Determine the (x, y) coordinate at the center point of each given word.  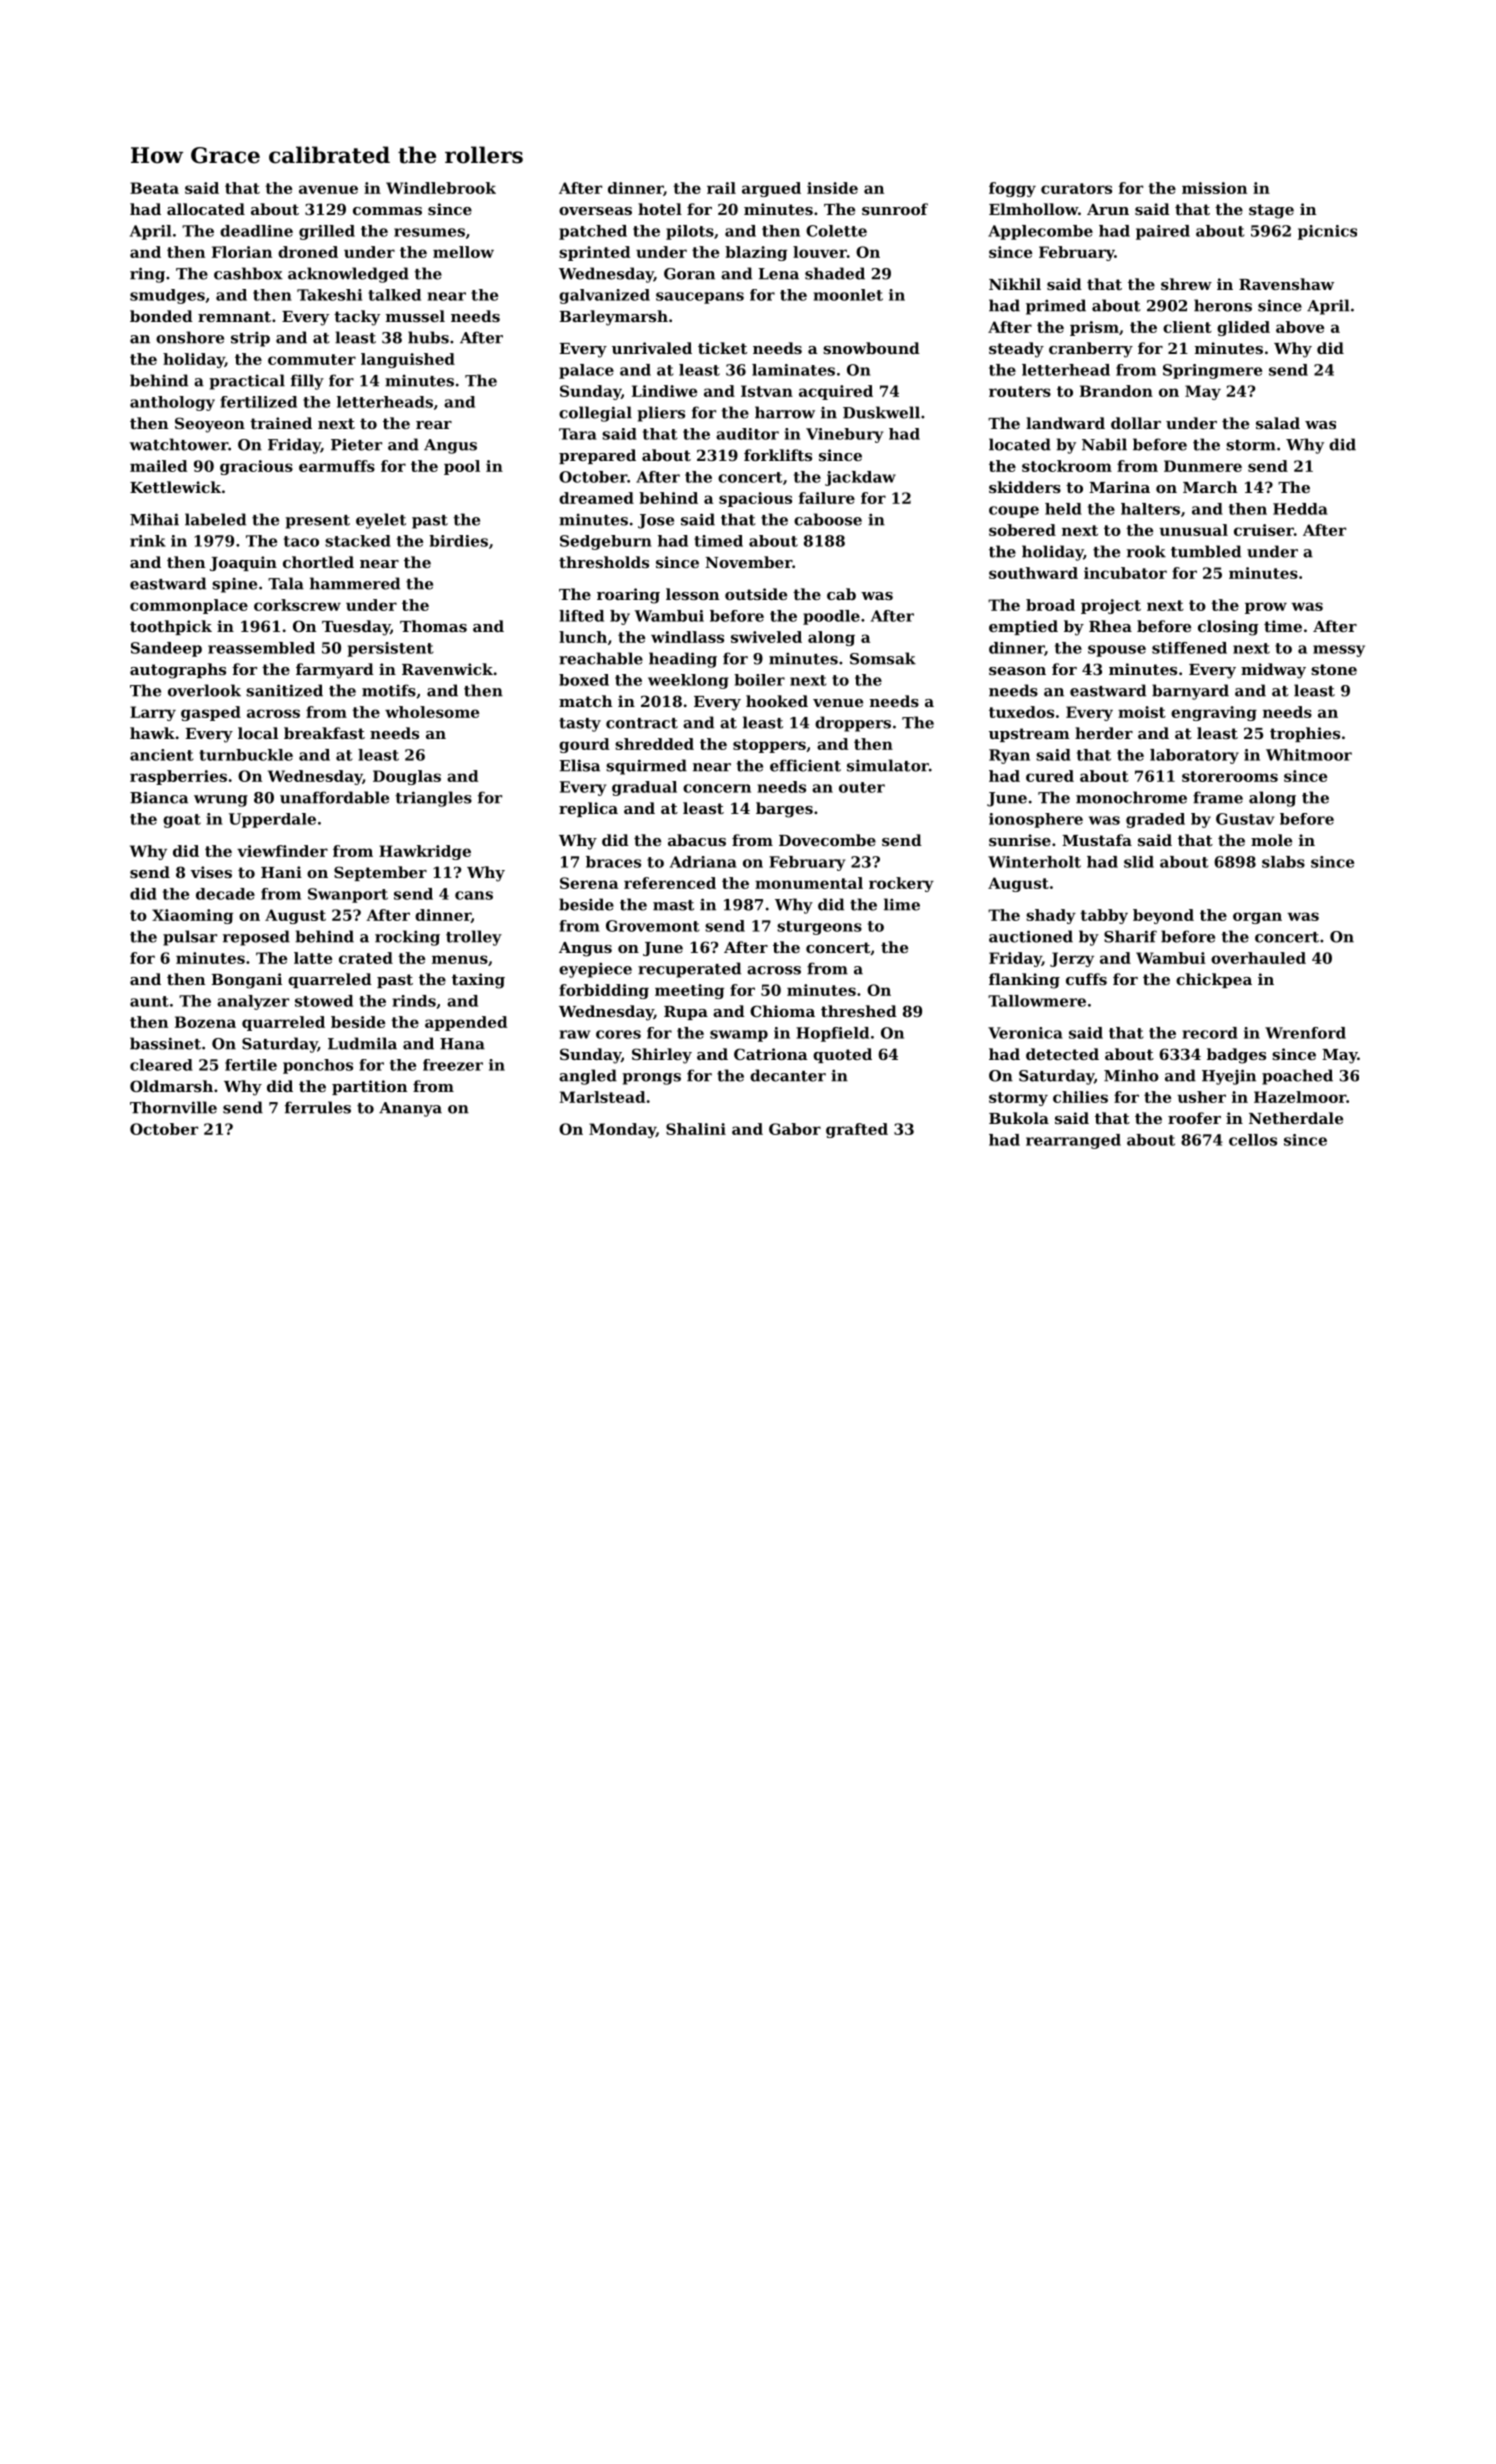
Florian (242, 252)
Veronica (1025, 1033)
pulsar (190, 938)
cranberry (1091, 350)
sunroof (895, 209)
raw (574, 1034)
